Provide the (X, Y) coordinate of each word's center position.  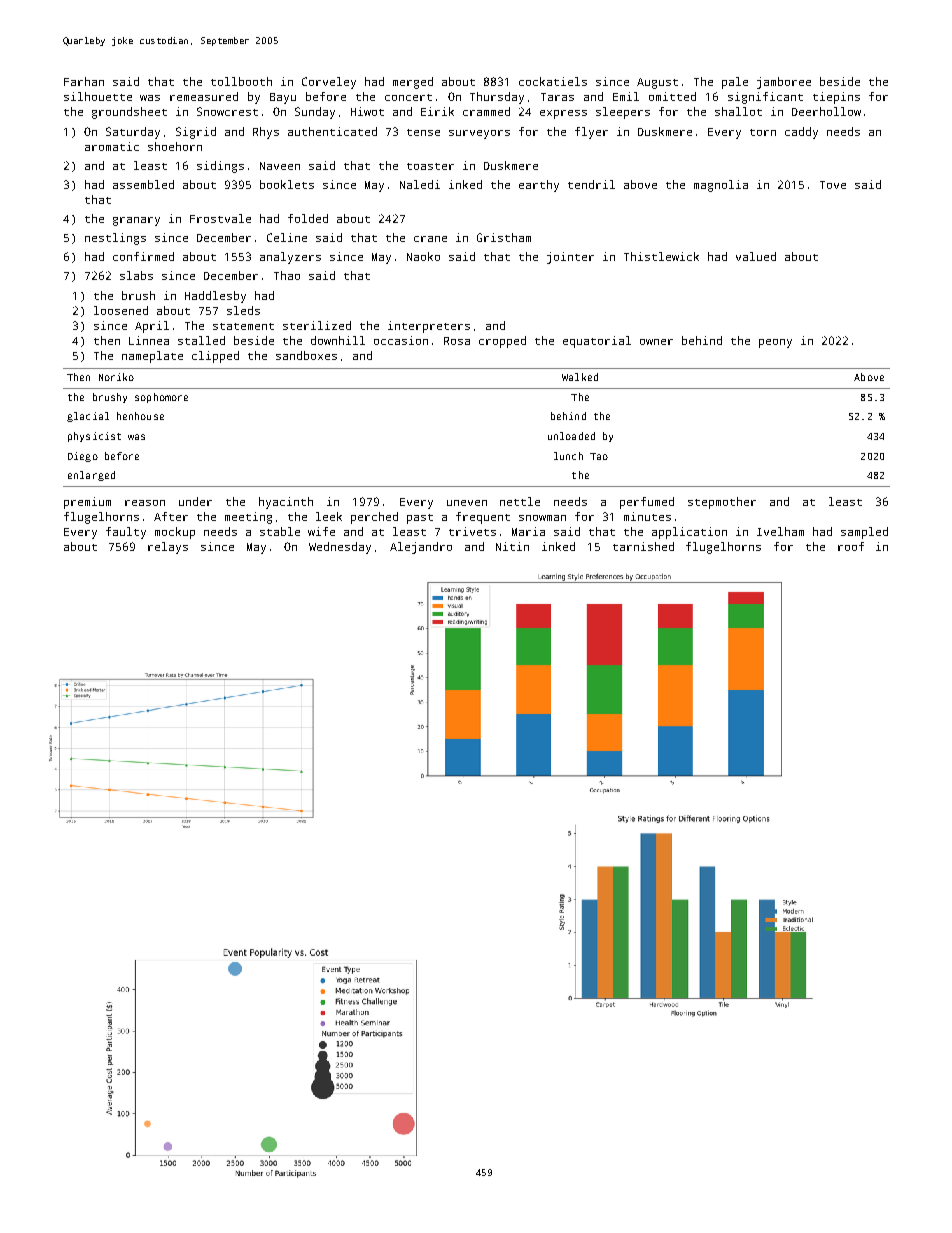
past (420, 519)
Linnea (149, 340)
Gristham (504, 237)
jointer (570, 258)
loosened (121, 310)
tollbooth (241, 81)
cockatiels (553, 81)
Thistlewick (661, 256)
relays (168, 548)
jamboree (784, 83)
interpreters (429, 327)
